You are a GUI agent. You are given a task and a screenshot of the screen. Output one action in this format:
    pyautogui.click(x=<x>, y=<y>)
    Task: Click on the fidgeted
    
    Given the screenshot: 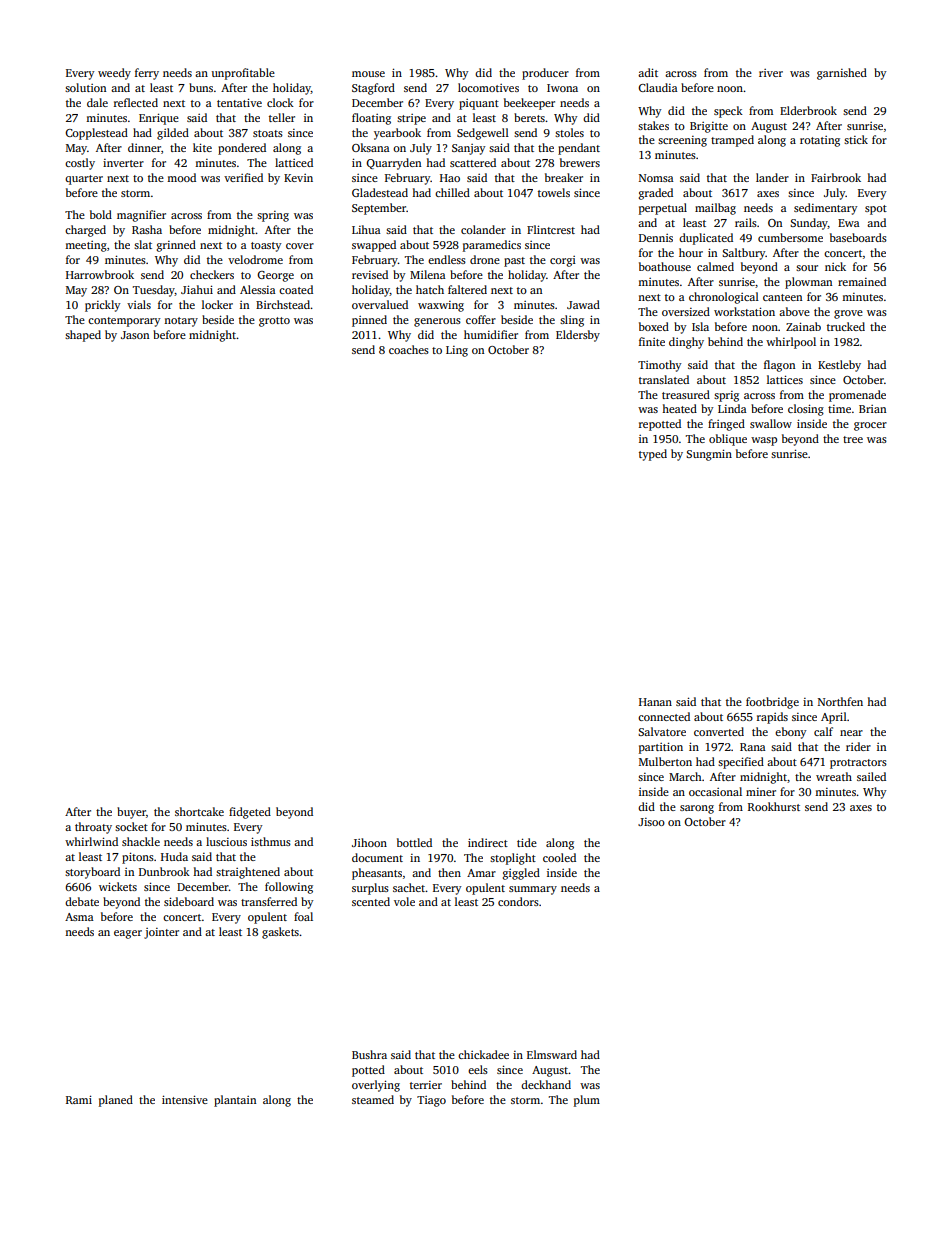 What is the action you would take?
    pyautogui.click(x=250, y=813)
